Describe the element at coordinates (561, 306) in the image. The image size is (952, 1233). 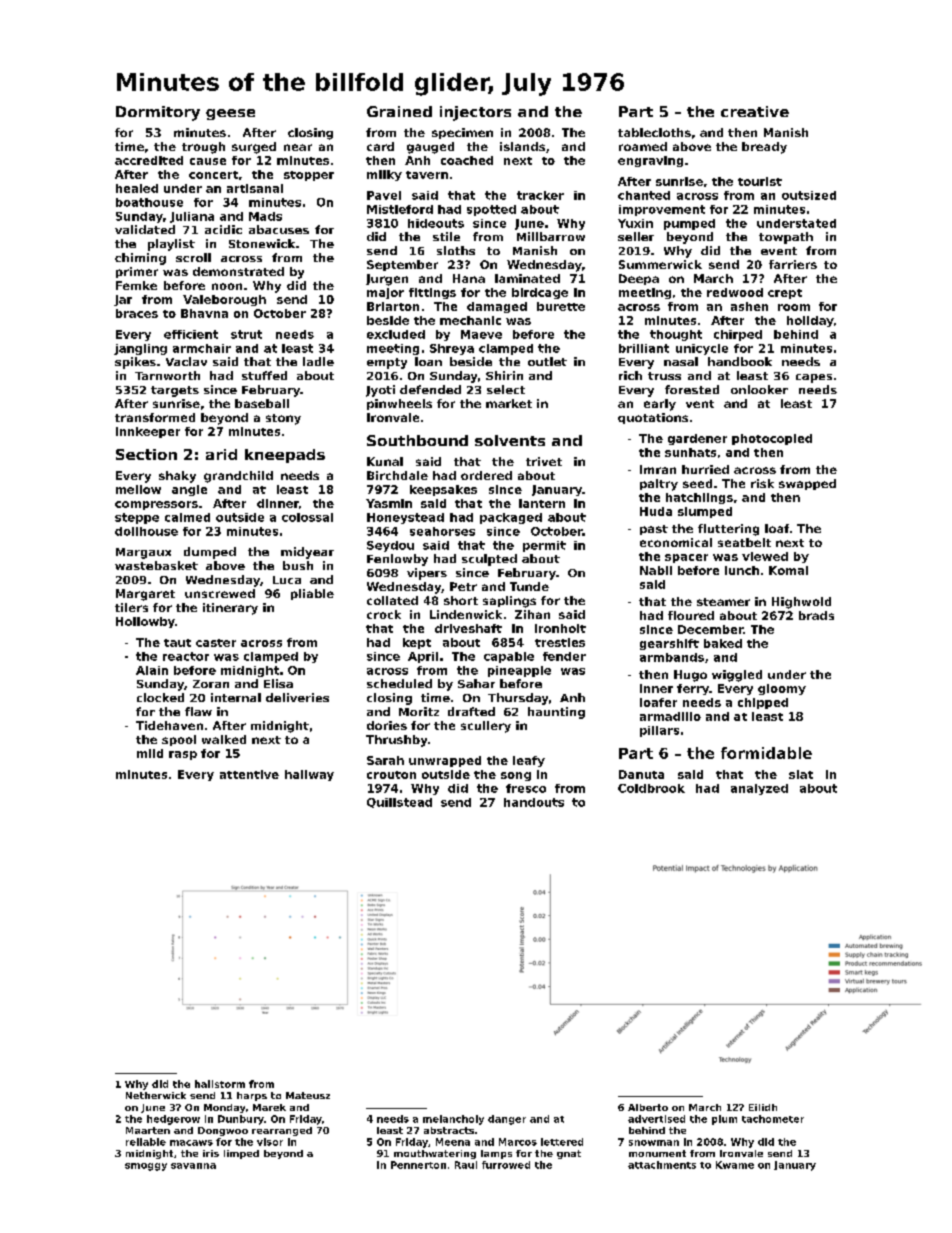
I see `burette` at that location.
